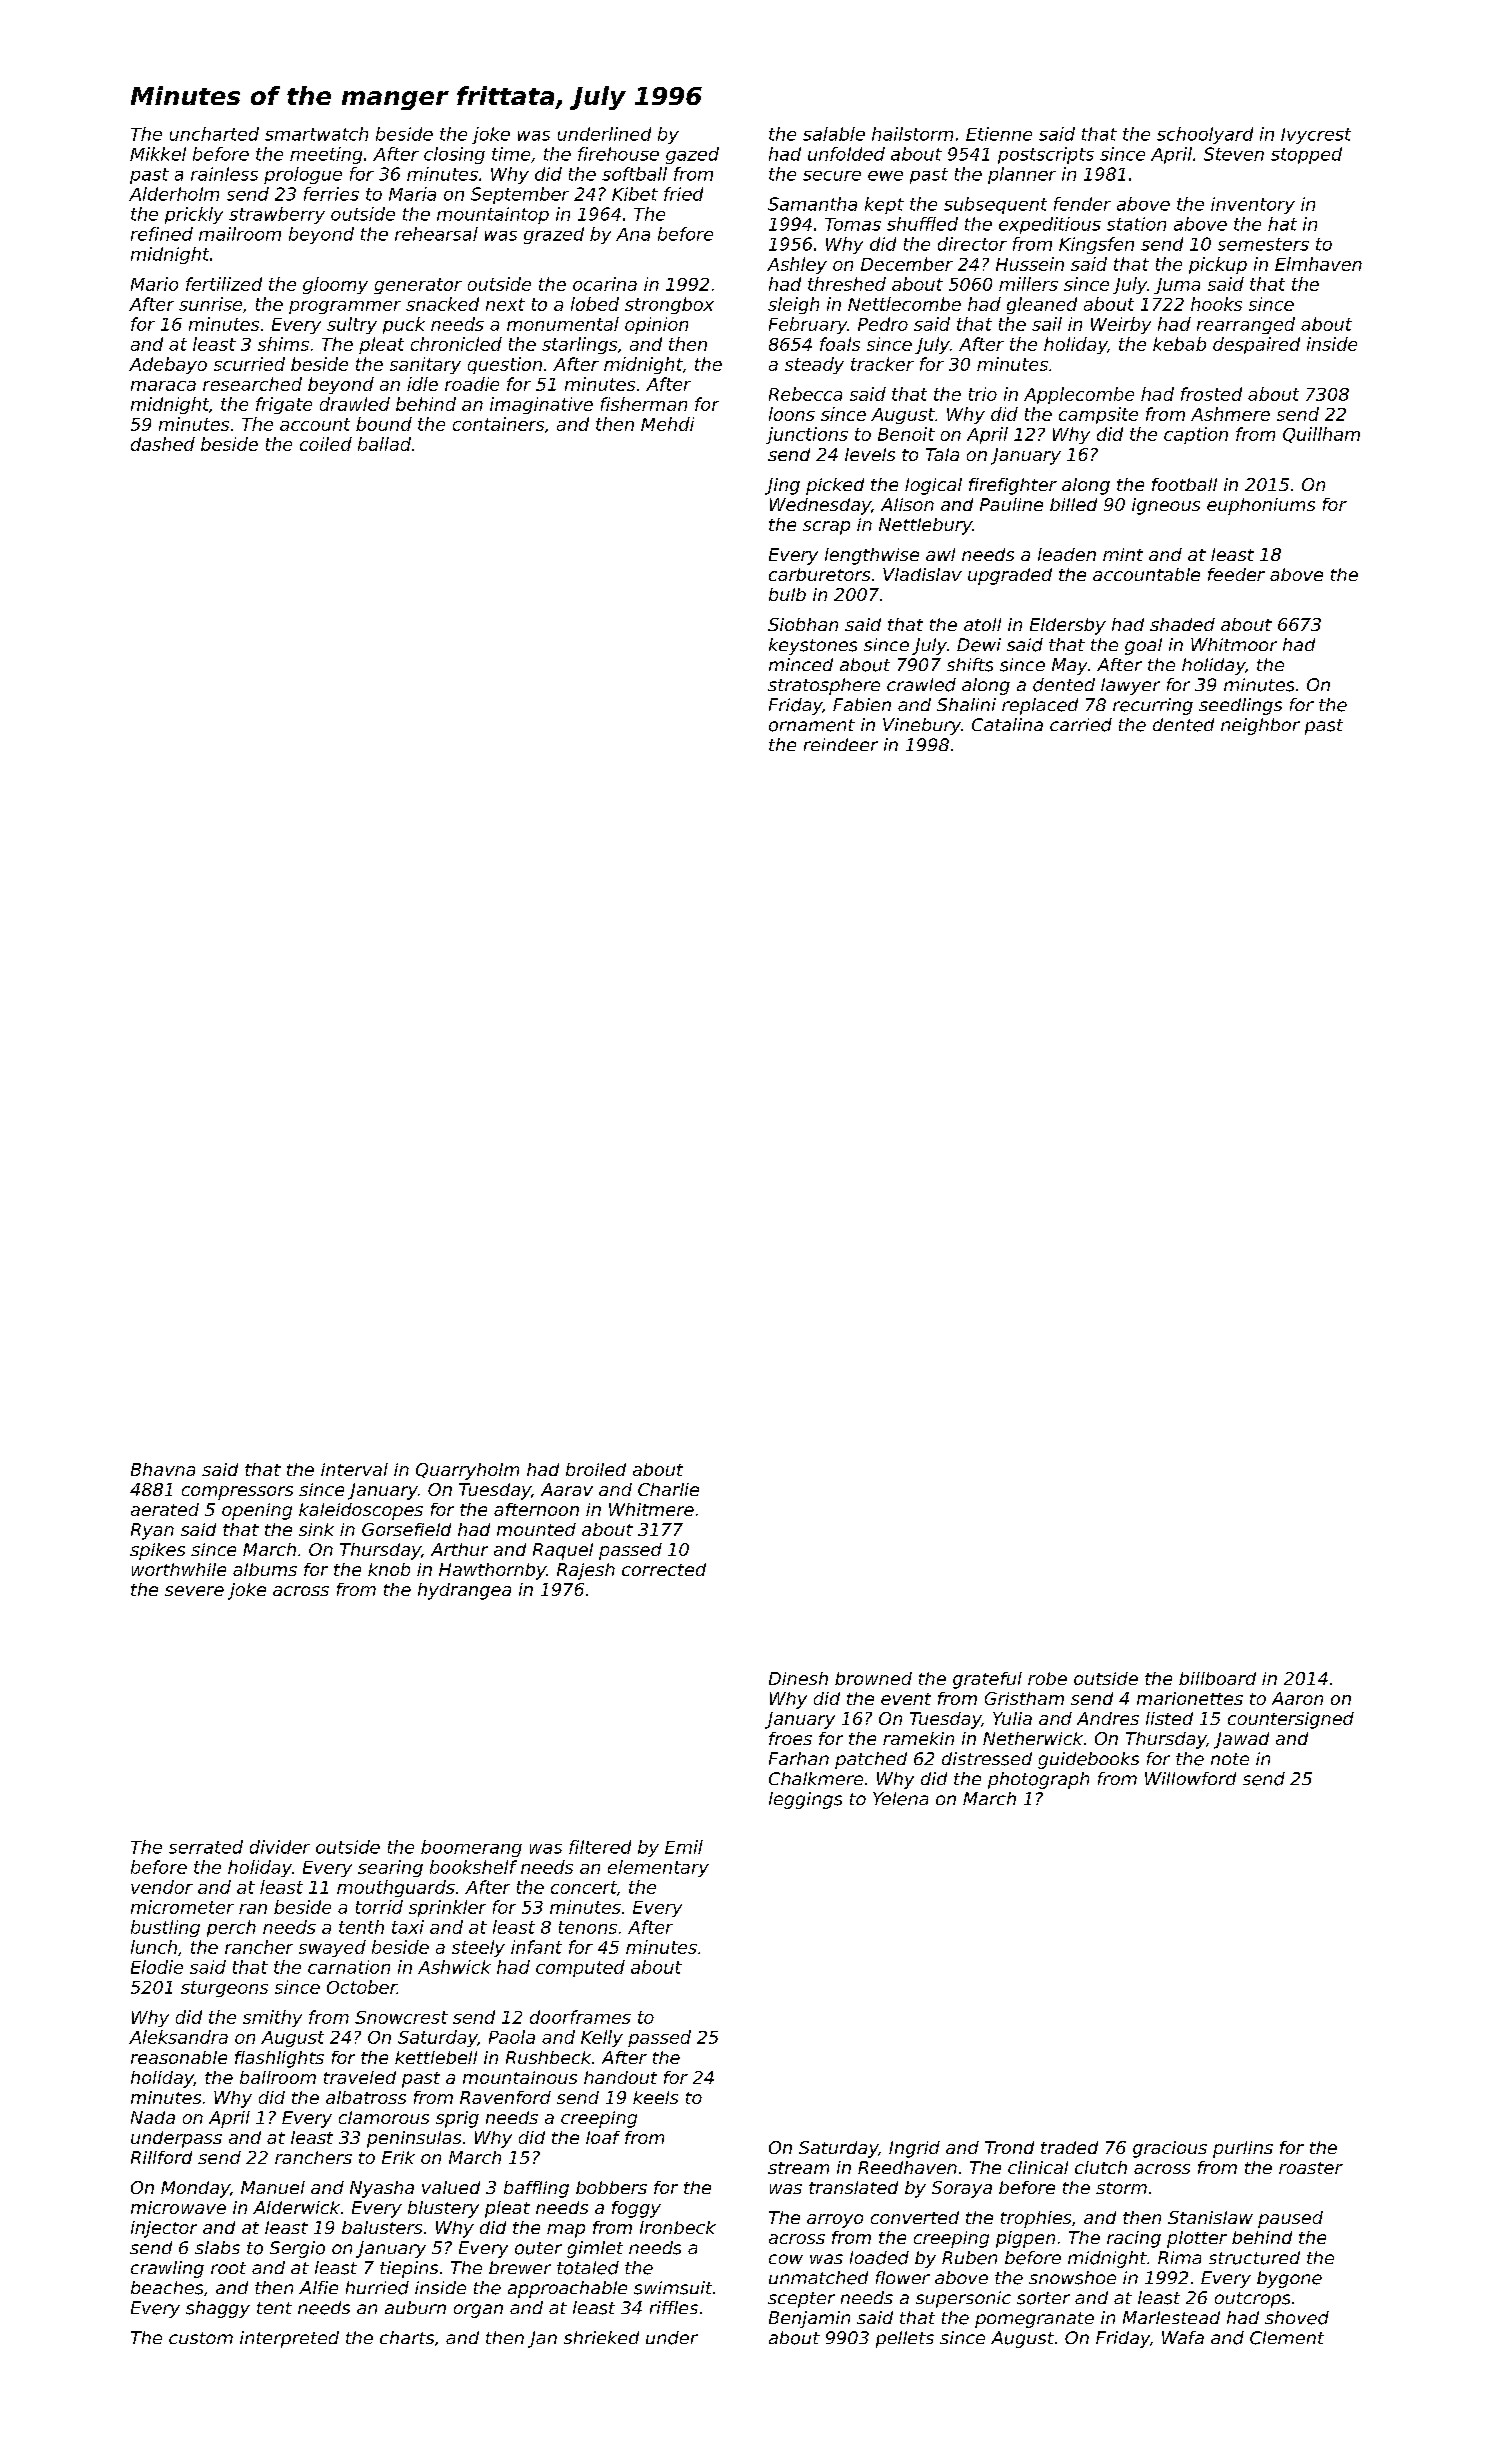 Image resolution: width=1496 pixels, height=2464 pixels. I want to click on Quarryholm, so click(467, 1471).
